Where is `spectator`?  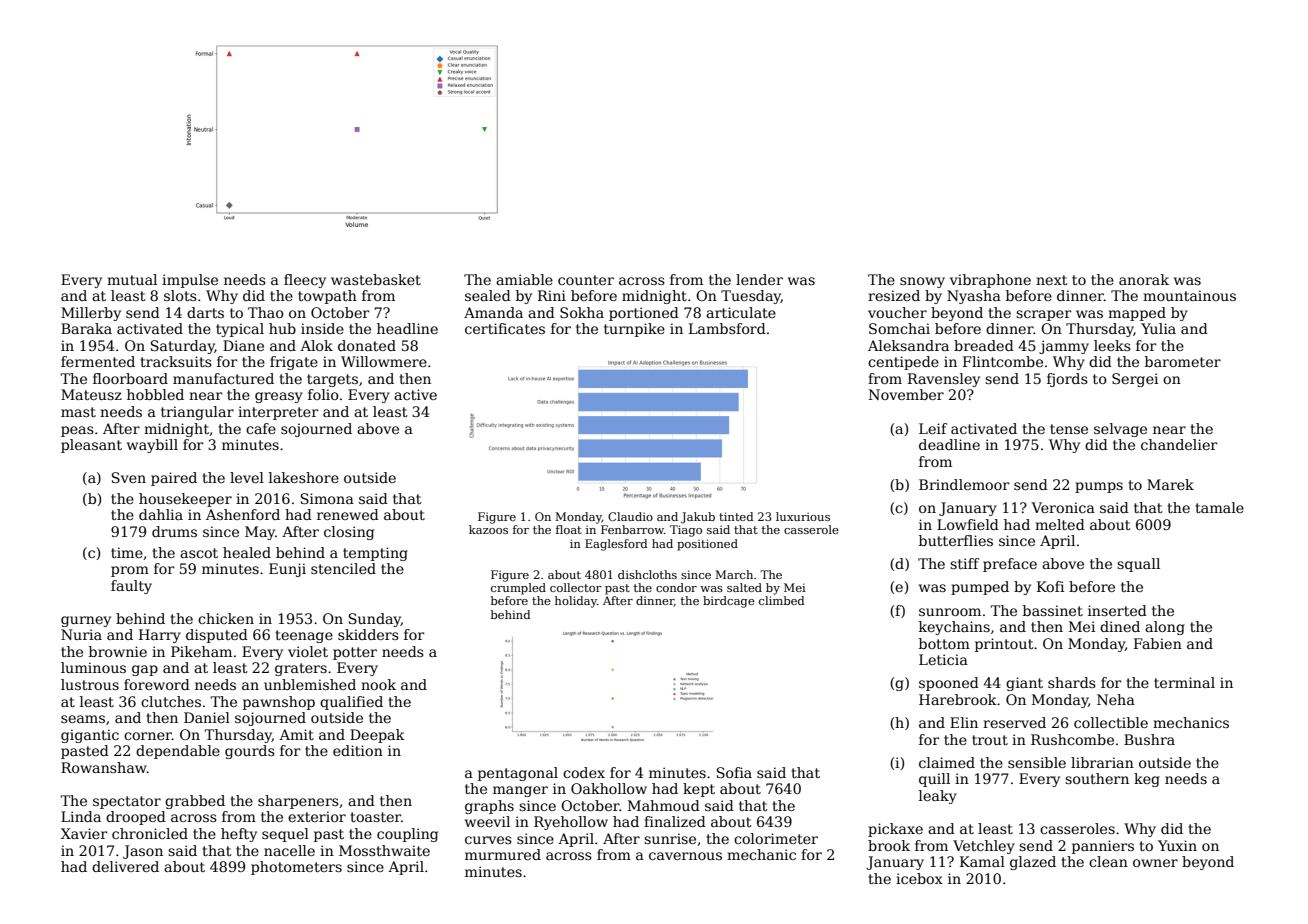
spectator is located at coordinates (127, 802).
